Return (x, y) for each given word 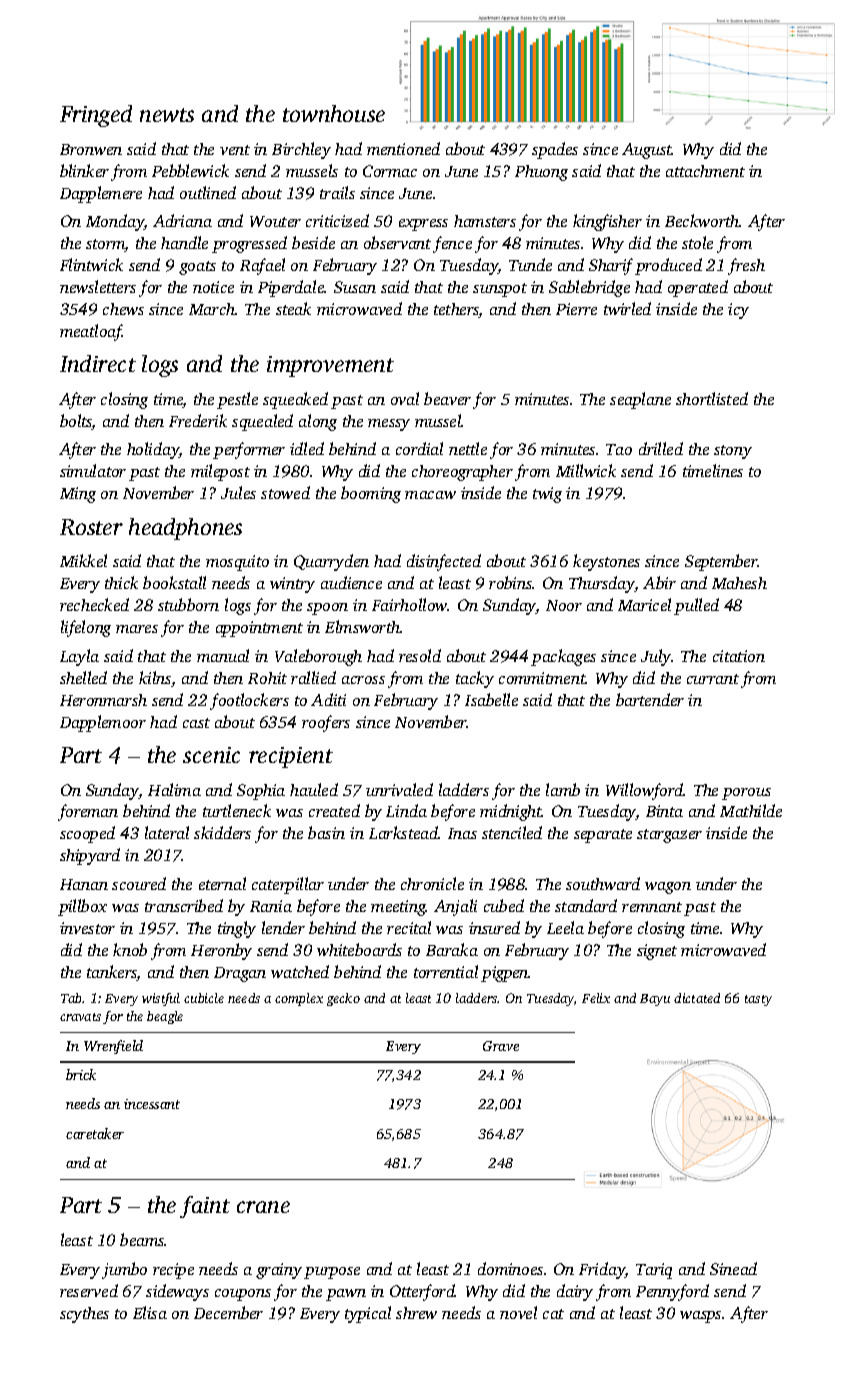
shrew (416, 1313)
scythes (84, 1315)
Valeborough (318, 657)
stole (697, 242)
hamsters (485, 221)
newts (167, 115)
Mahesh (739, 583)
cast (196, 723)
